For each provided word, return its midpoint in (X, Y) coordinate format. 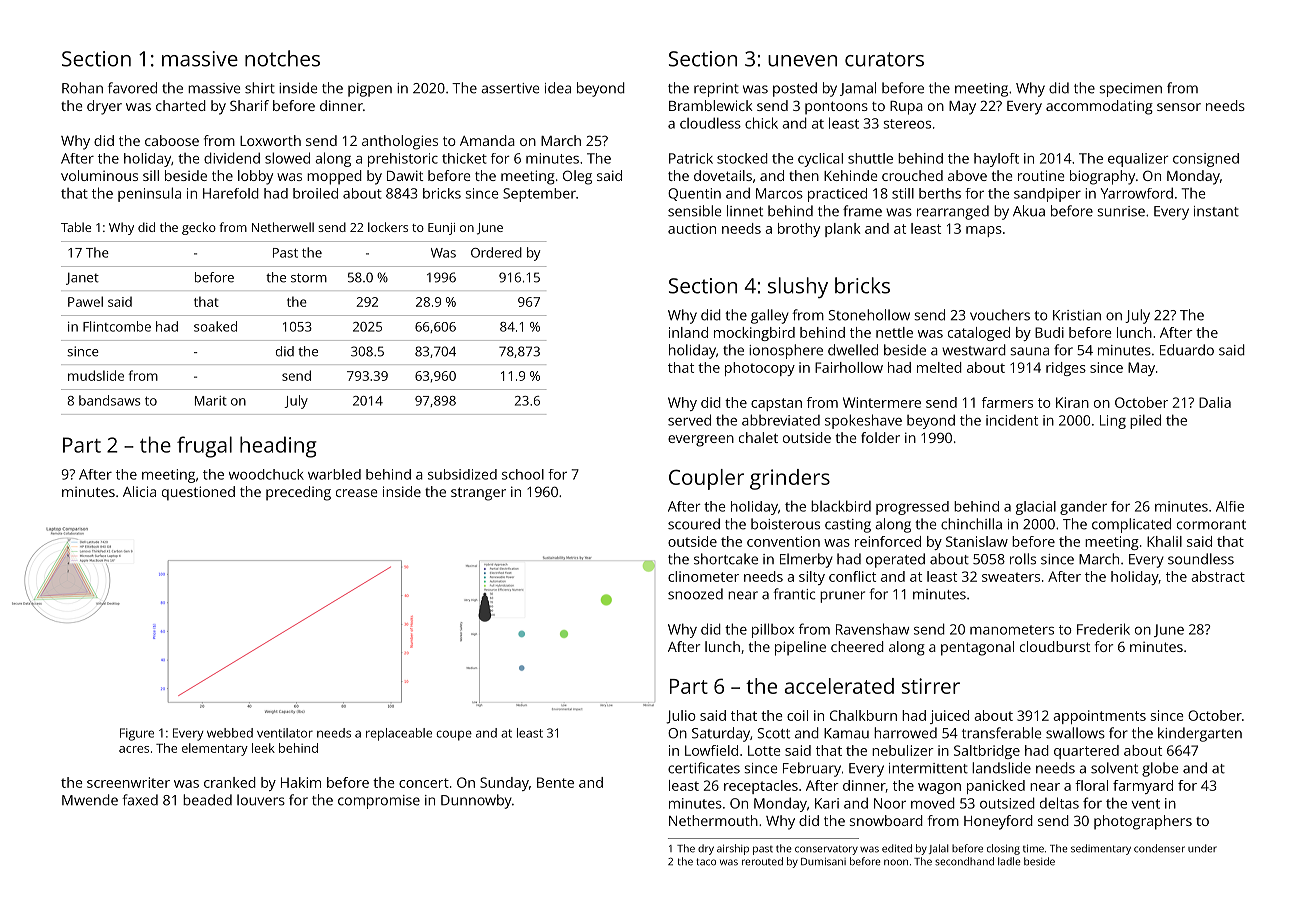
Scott (773, 733)
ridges (1066, 369)
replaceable (399, 734)
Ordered (496, 252)
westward (974, 350)
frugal (204, 447)
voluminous (99, 175)
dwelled (853, 350)
